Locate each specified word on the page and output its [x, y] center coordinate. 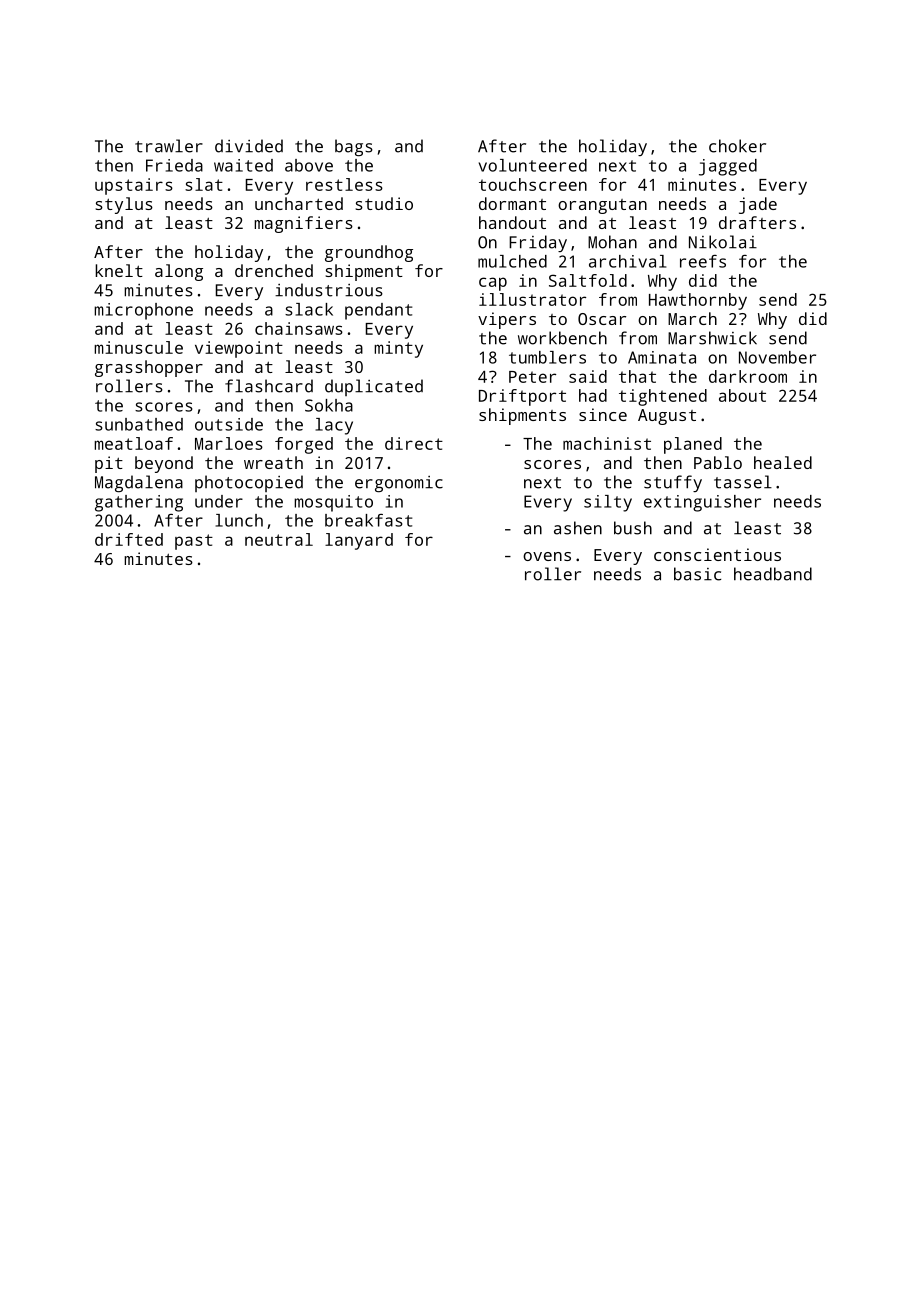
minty [398, 349]
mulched [512, 261]
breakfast [368, 520]
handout [512, 222]
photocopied [249, 483]
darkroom [748, 376]
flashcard [269, 386]
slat [204, 184]
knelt [119, 270]
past [194, 542]
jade [758, 205]
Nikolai [723, 242]
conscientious [717, 554]
